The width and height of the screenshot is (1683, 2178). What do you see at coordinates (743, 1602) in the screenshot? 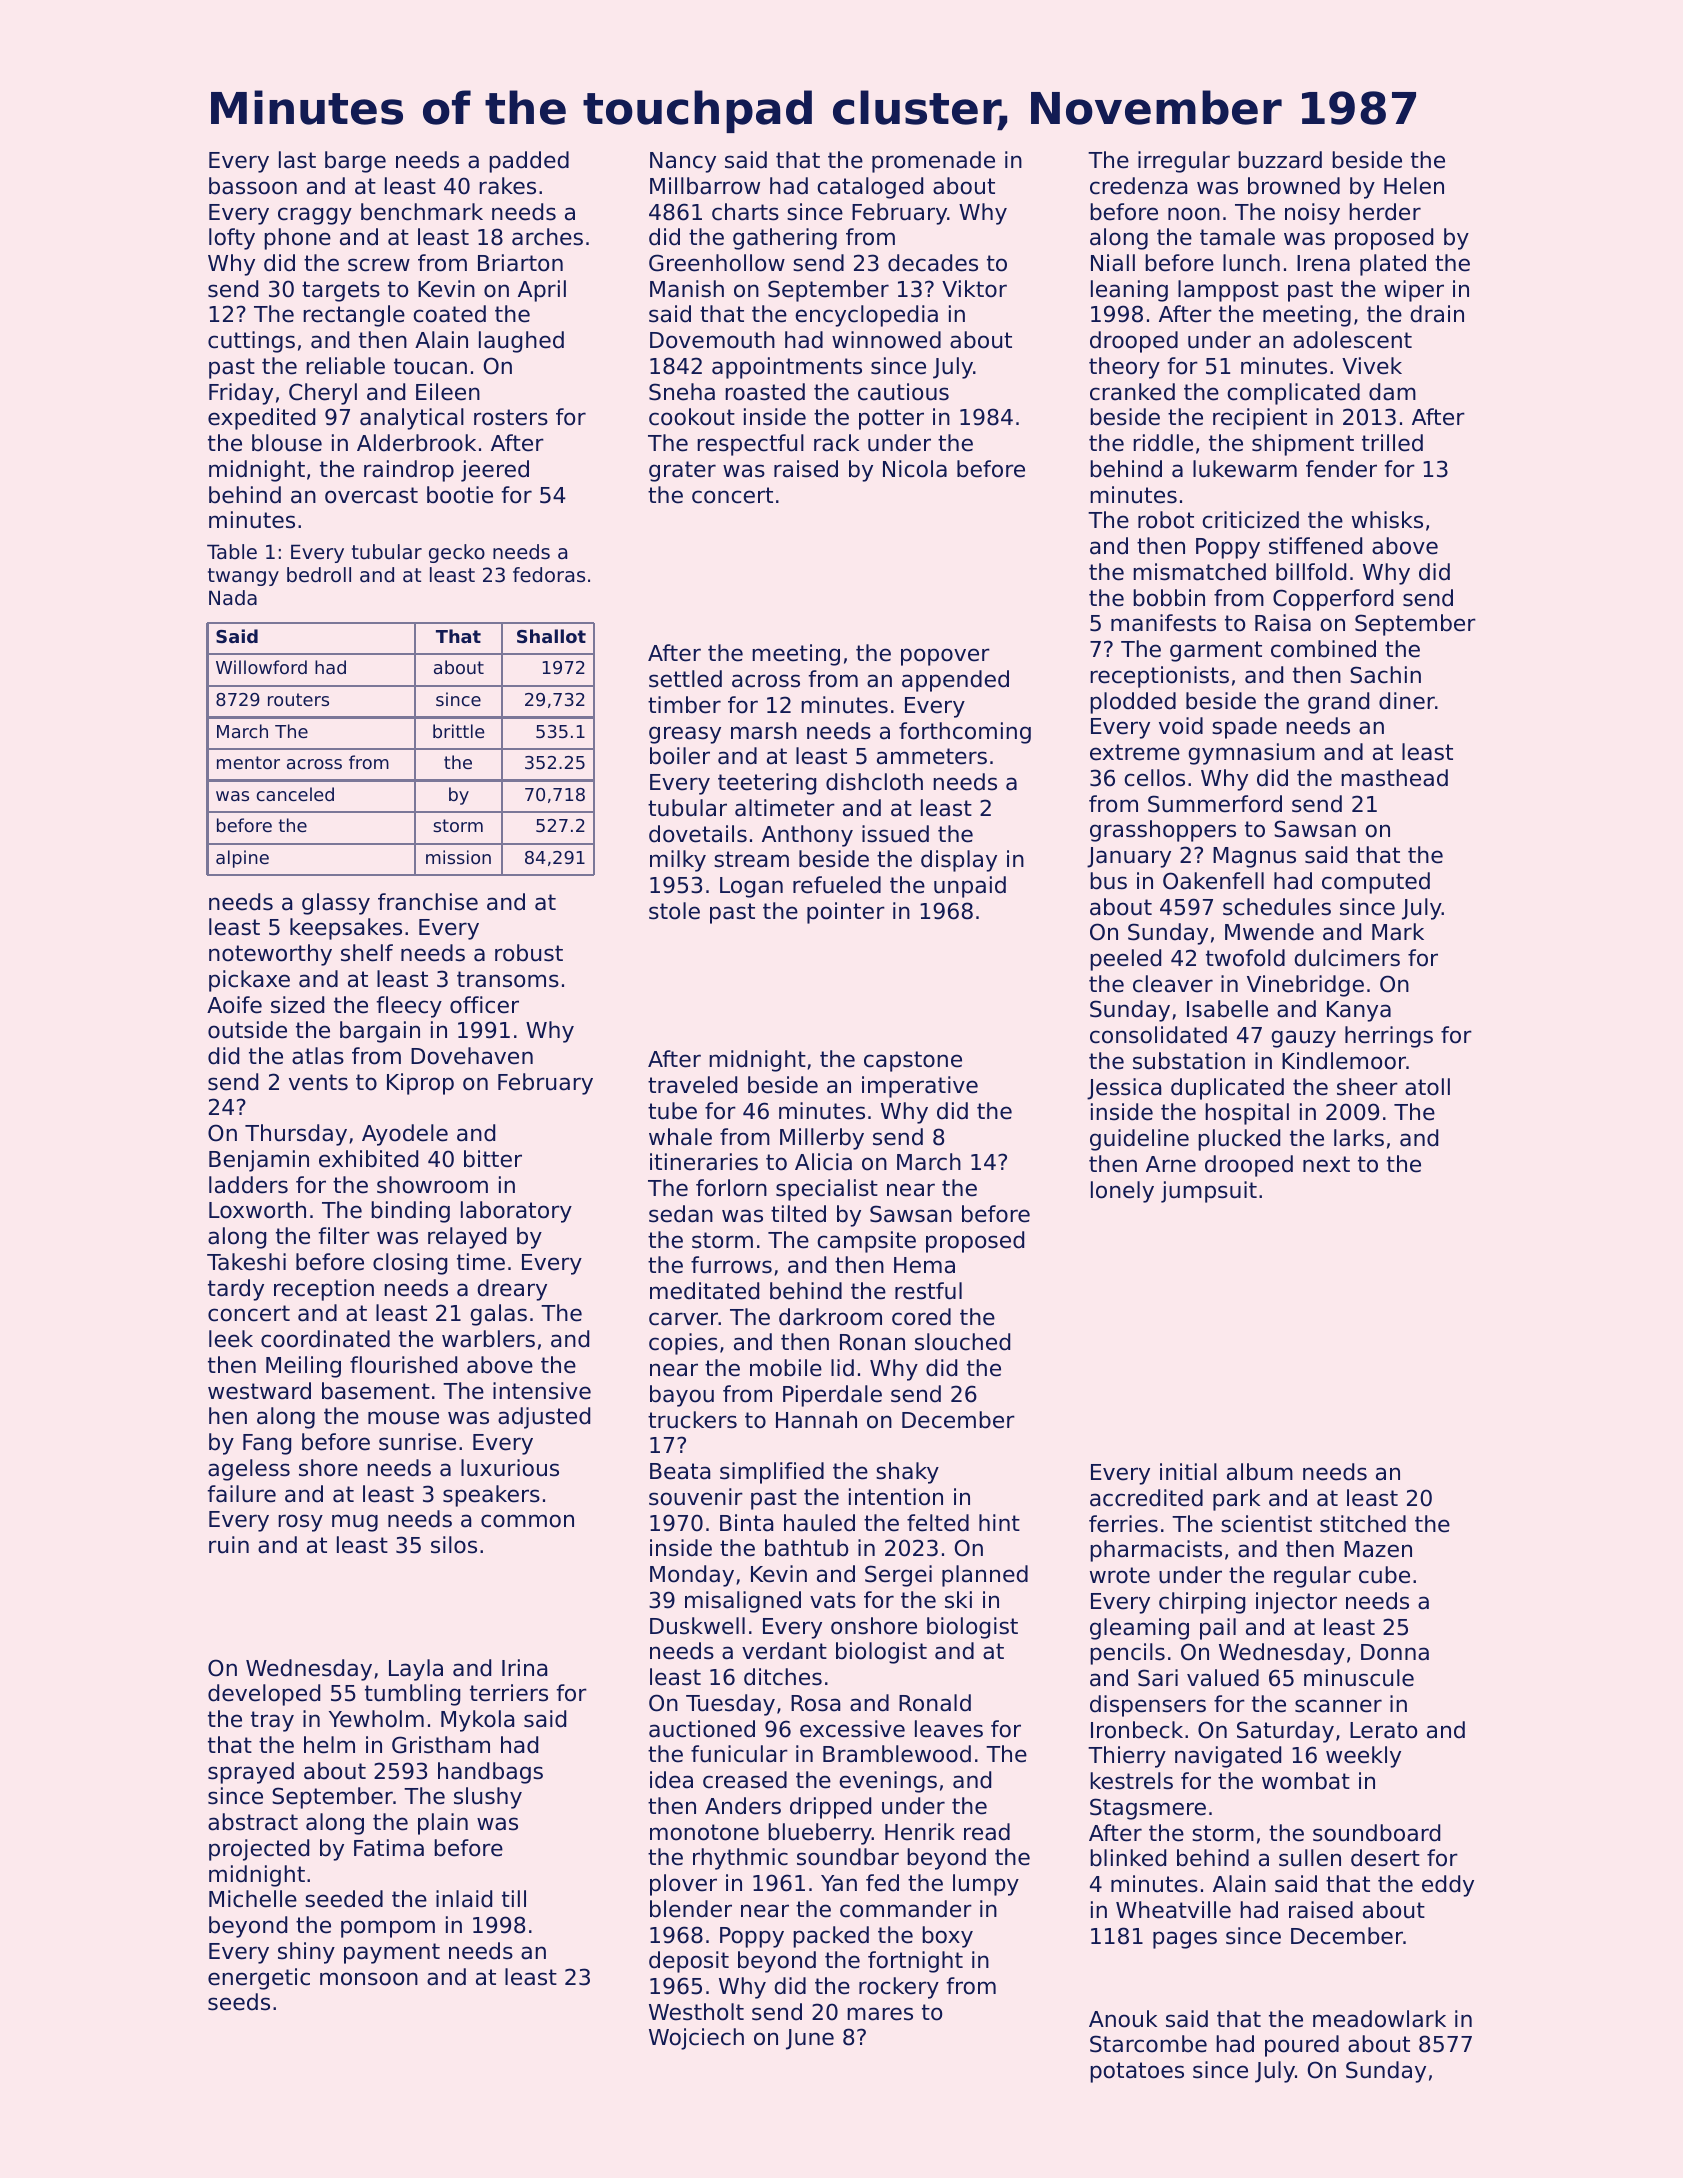
I see `misaligned` at bounding box center [743, 1602].
